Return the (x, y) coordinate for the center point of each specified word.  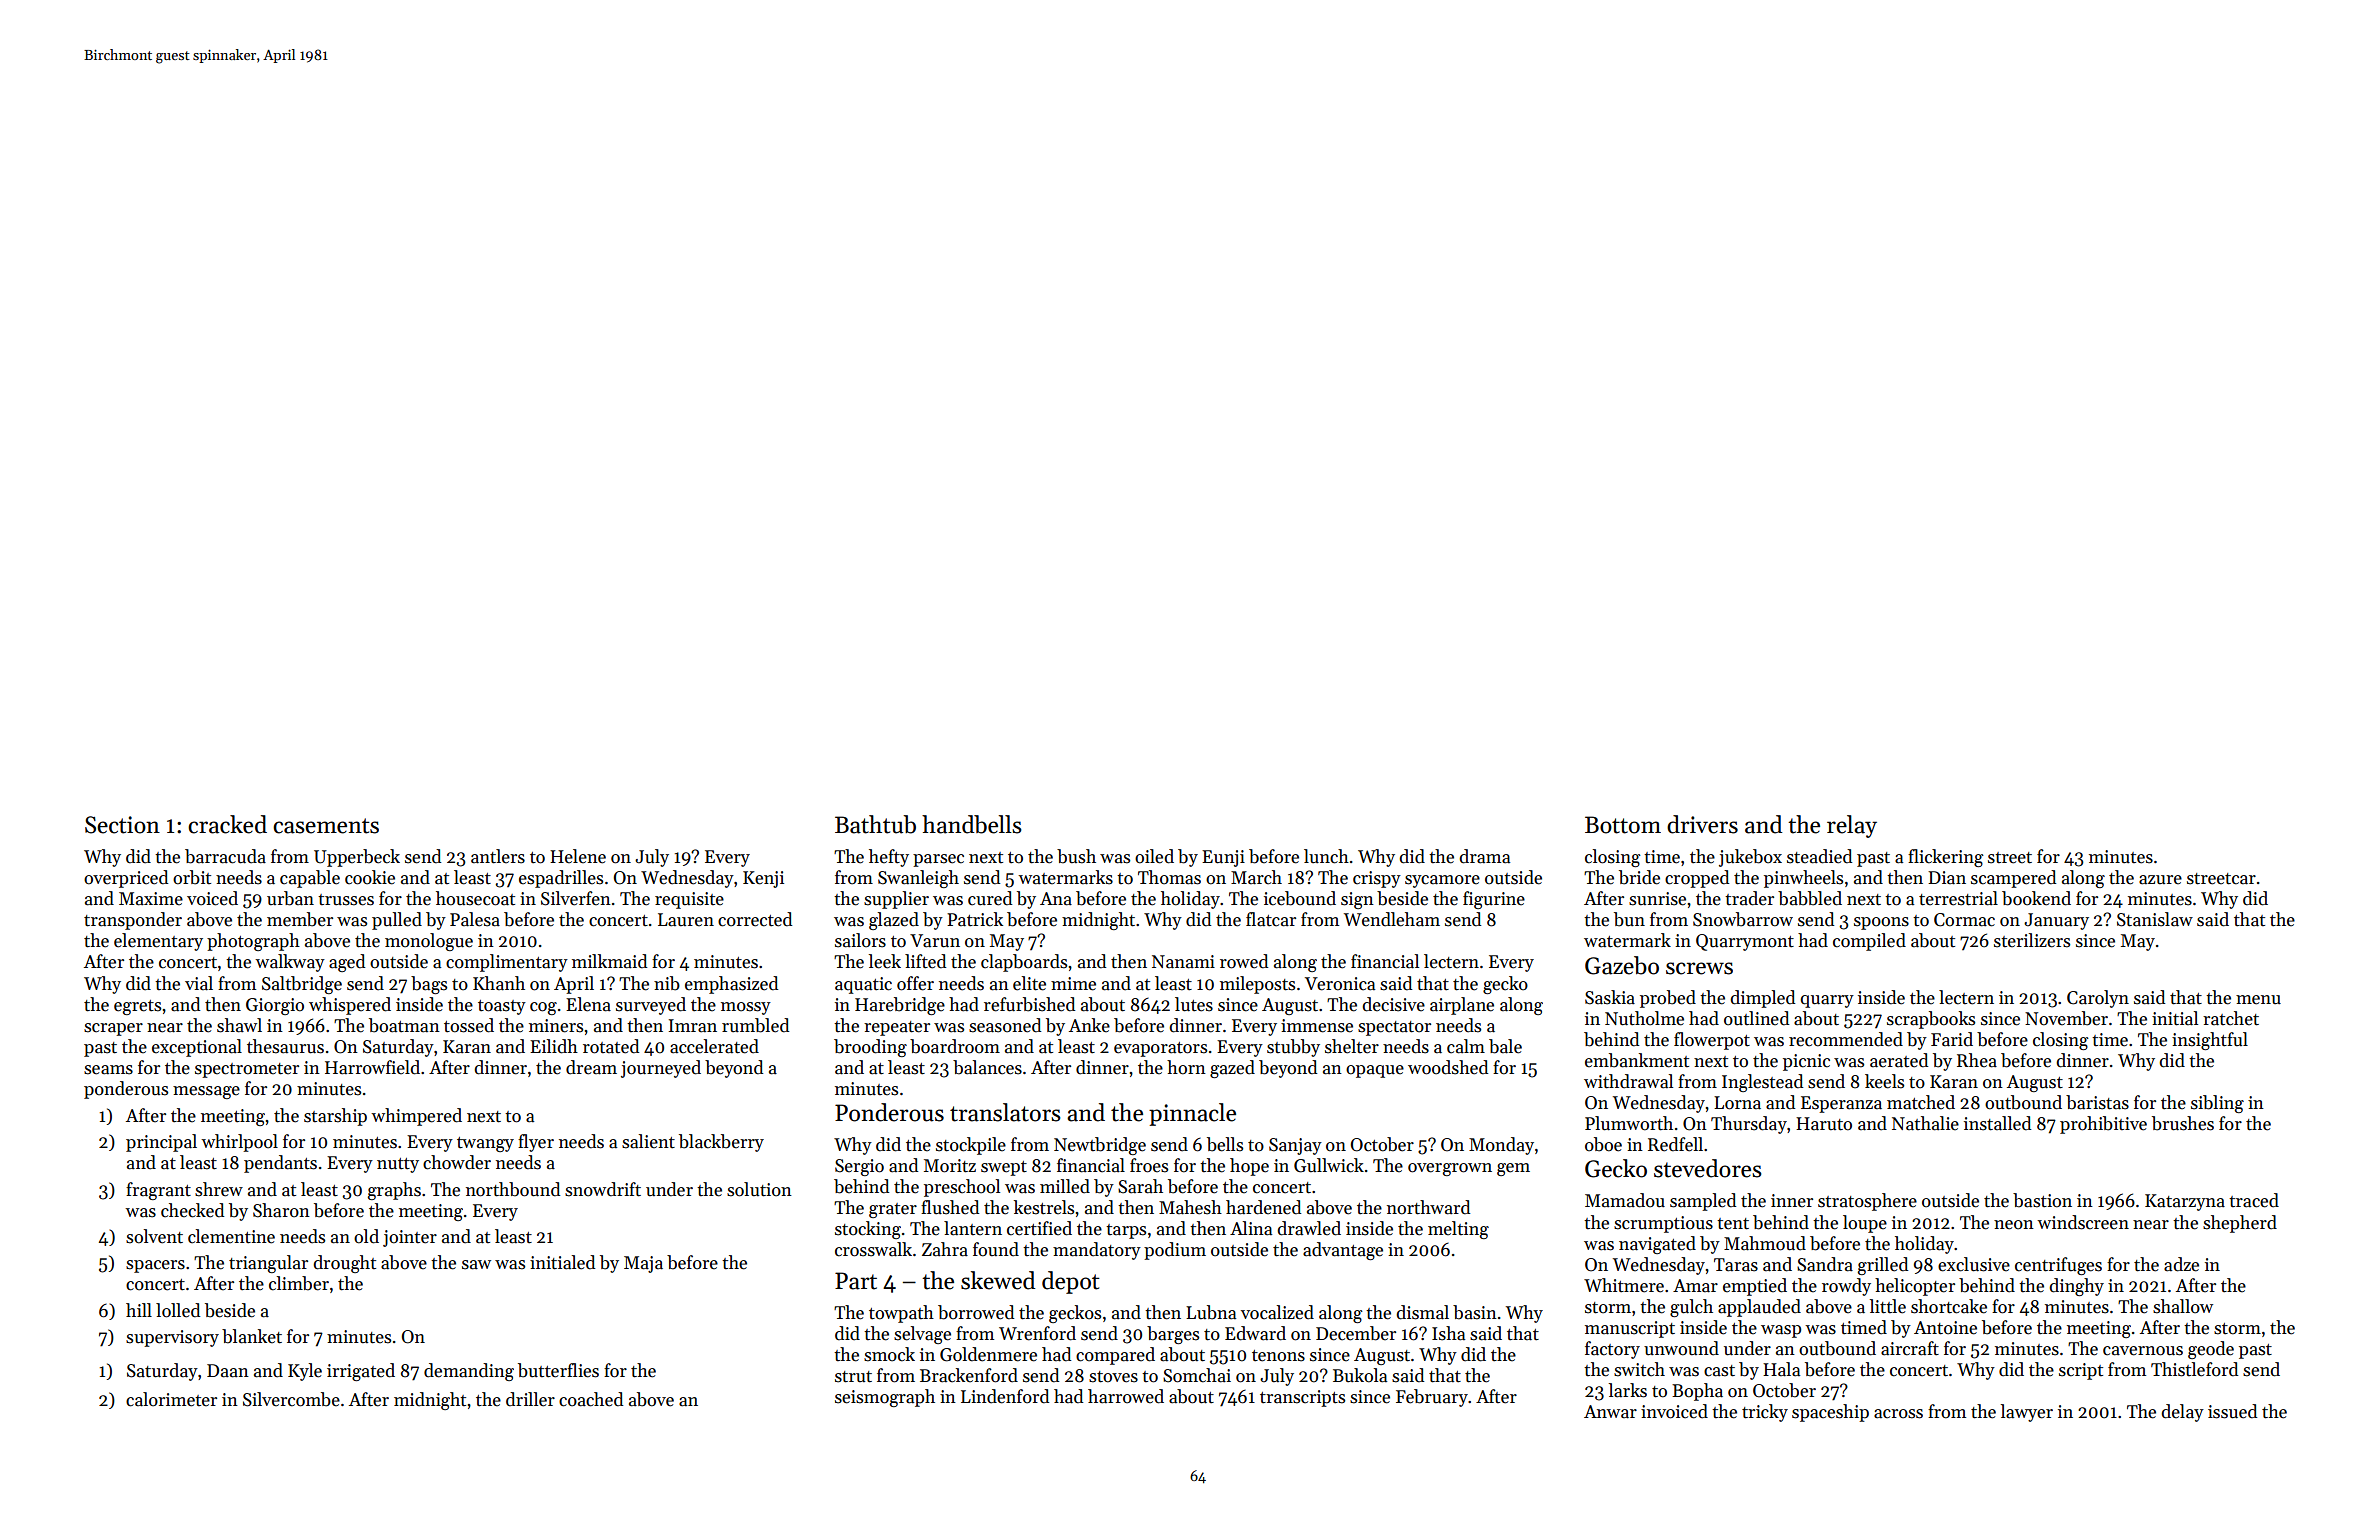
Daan (228, 1371)
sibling (2217, 1104)
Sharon (281, 1210)
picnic (1806, 1062)
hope (1249, 1167)
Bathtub (875, 824)
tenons (1278, 1356)
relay (1852, 826)
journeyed (661, 1069)
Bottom (1623, 825)
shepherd (2240, 1224)
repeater (897, 1028)
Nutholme (1644, 1018)
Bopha (1697, 1392)
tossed (469, 1025)
